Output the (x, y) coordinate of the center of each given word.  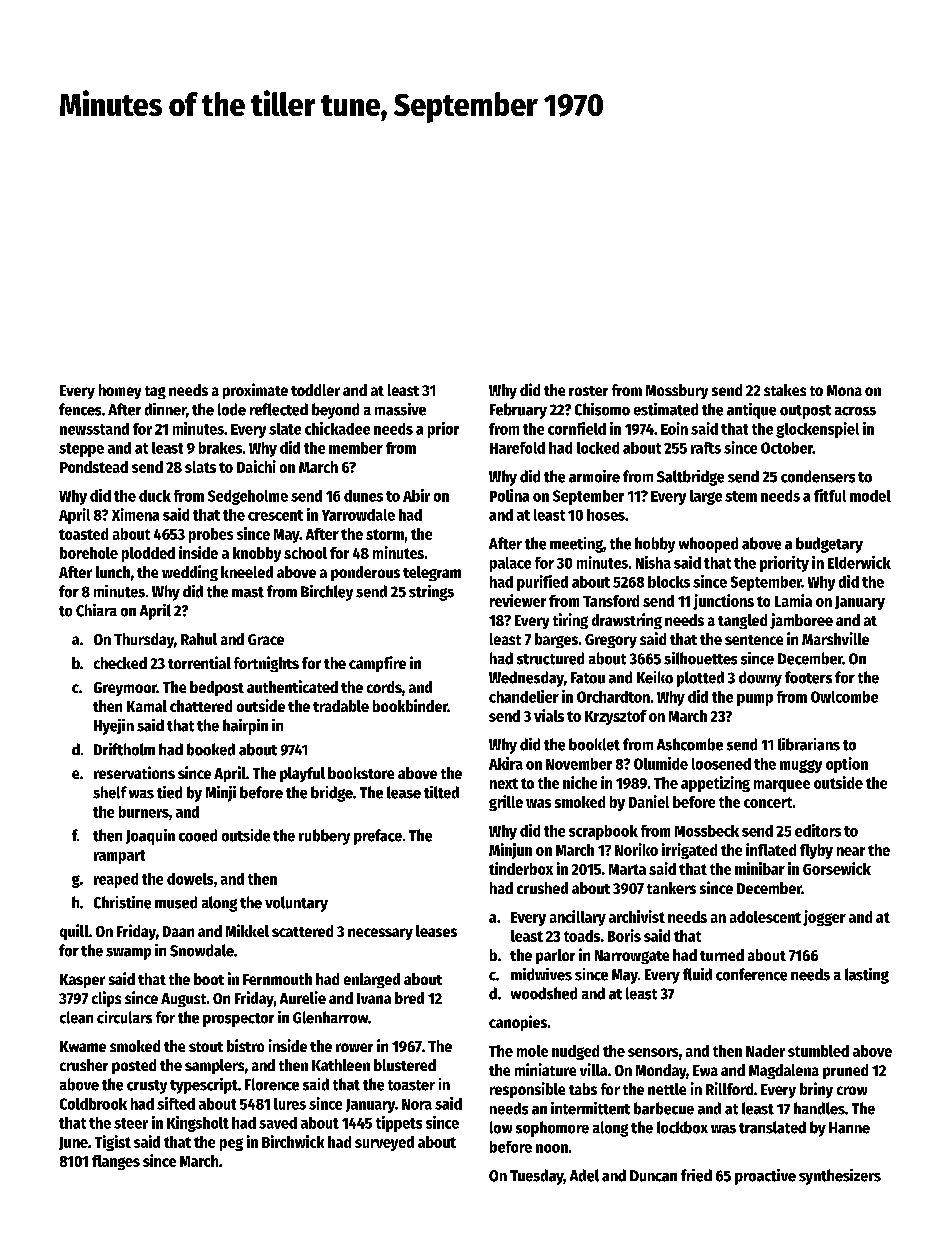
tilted (441, 792)
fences (80, 409)
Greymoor (125, 689)
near (851, 851)
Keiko (655, 677)
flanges (116, 1162)
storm (385, 534)
